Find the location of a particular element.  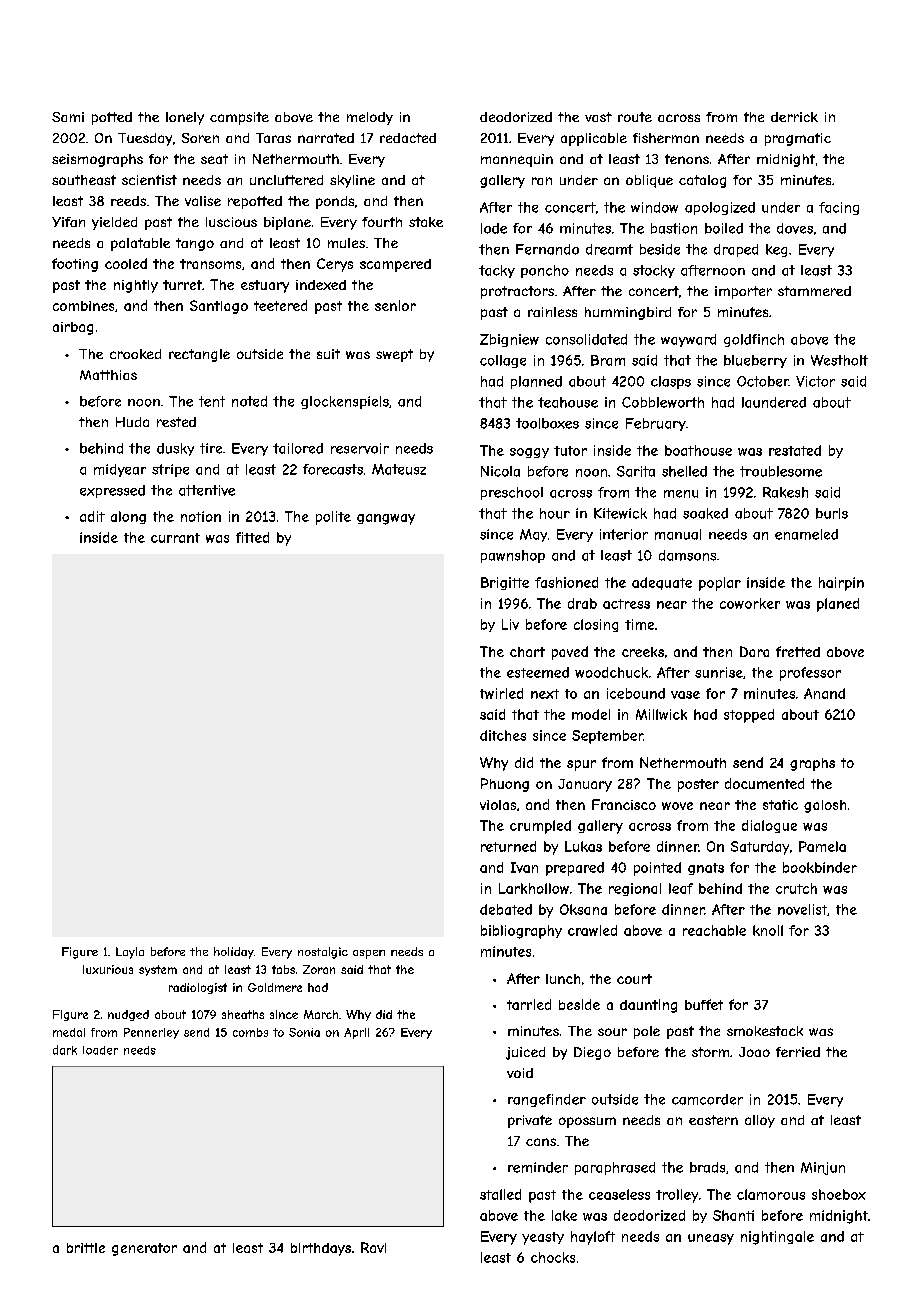

redacted is located at coordinates (408, 138).
